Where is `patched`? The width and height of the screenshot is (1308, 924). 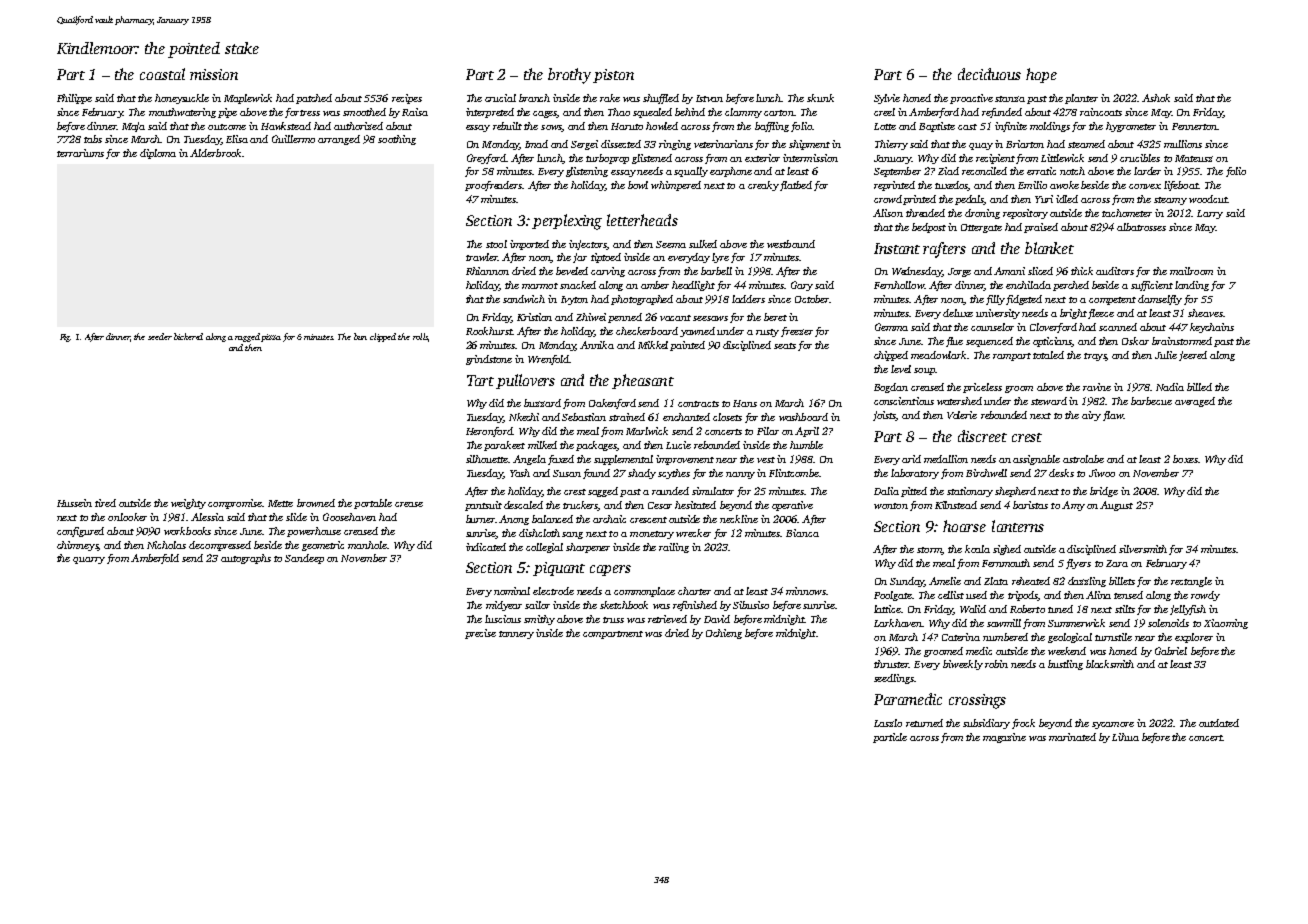 patched is located at coordinates (314, 99).
